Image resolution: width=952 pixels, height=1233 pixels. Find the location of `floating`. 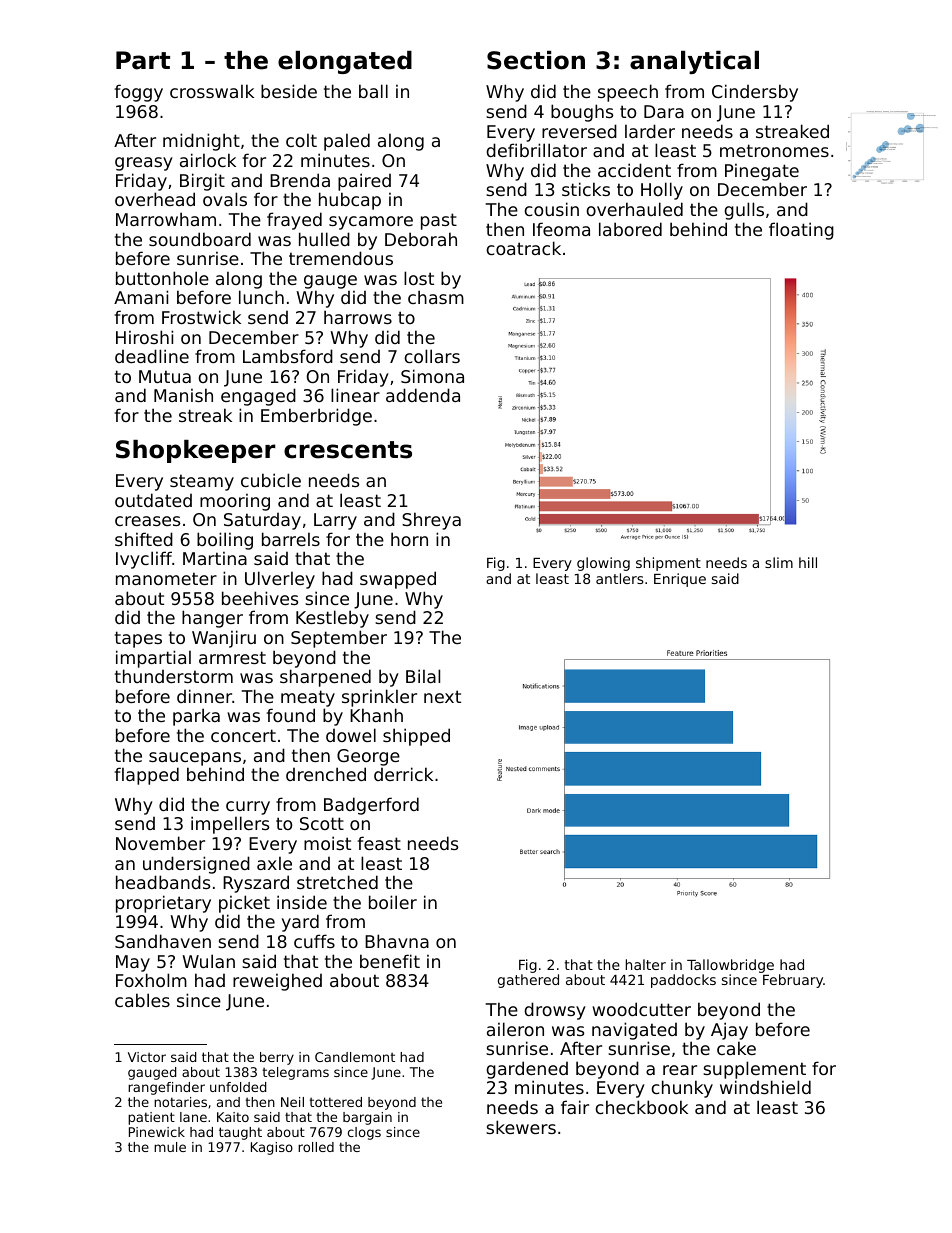

floating is located at coordinates (801, 231).
